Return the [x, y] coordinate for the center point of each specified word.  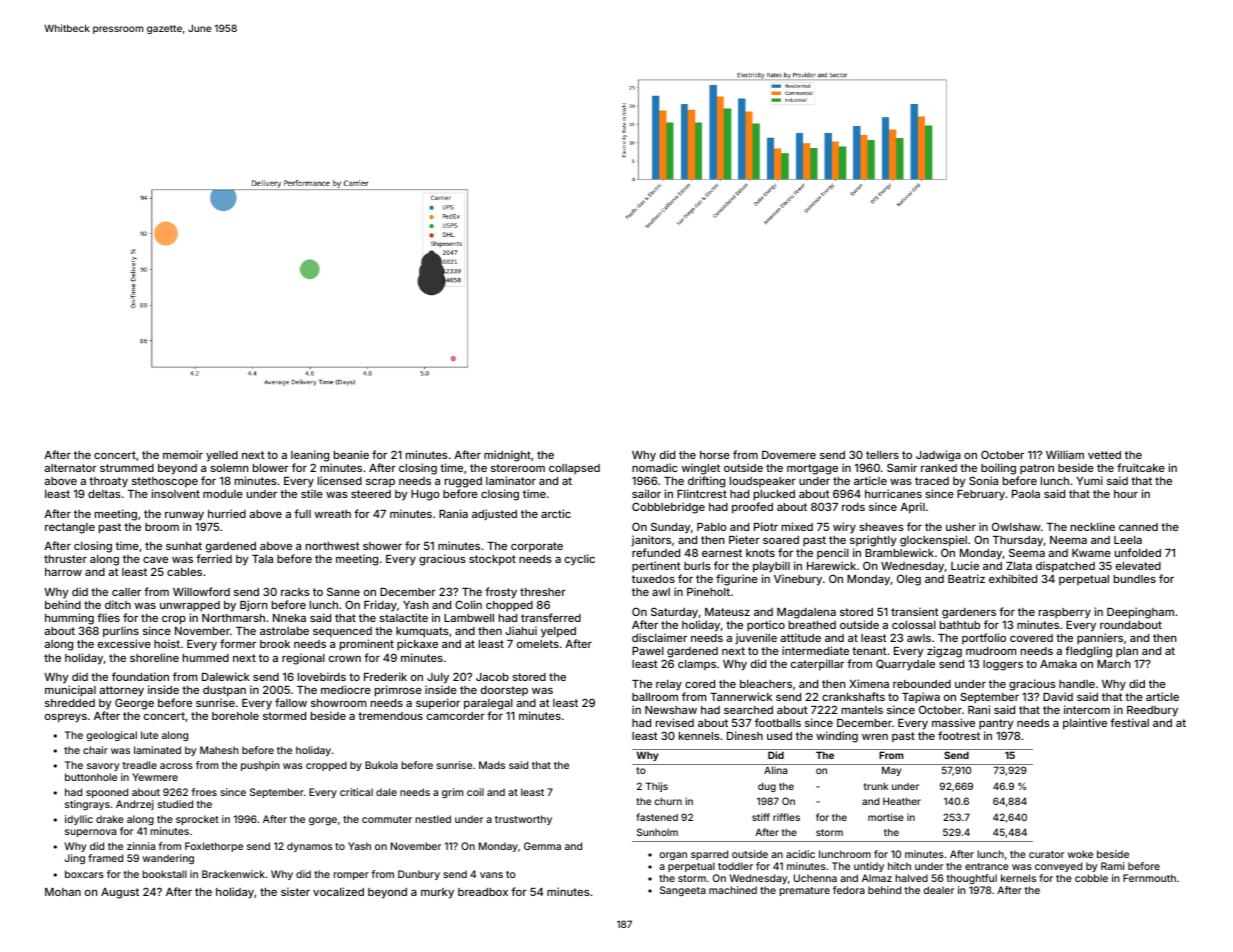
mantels [862, 710]
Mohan [63, 892]
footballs [778, 722]
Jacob [492, 677]
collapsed [574, 469]
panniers [1100, 638]
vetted [1104, 455]
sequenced [342, 632]
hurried [227, 513]
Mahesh [219, 750]
